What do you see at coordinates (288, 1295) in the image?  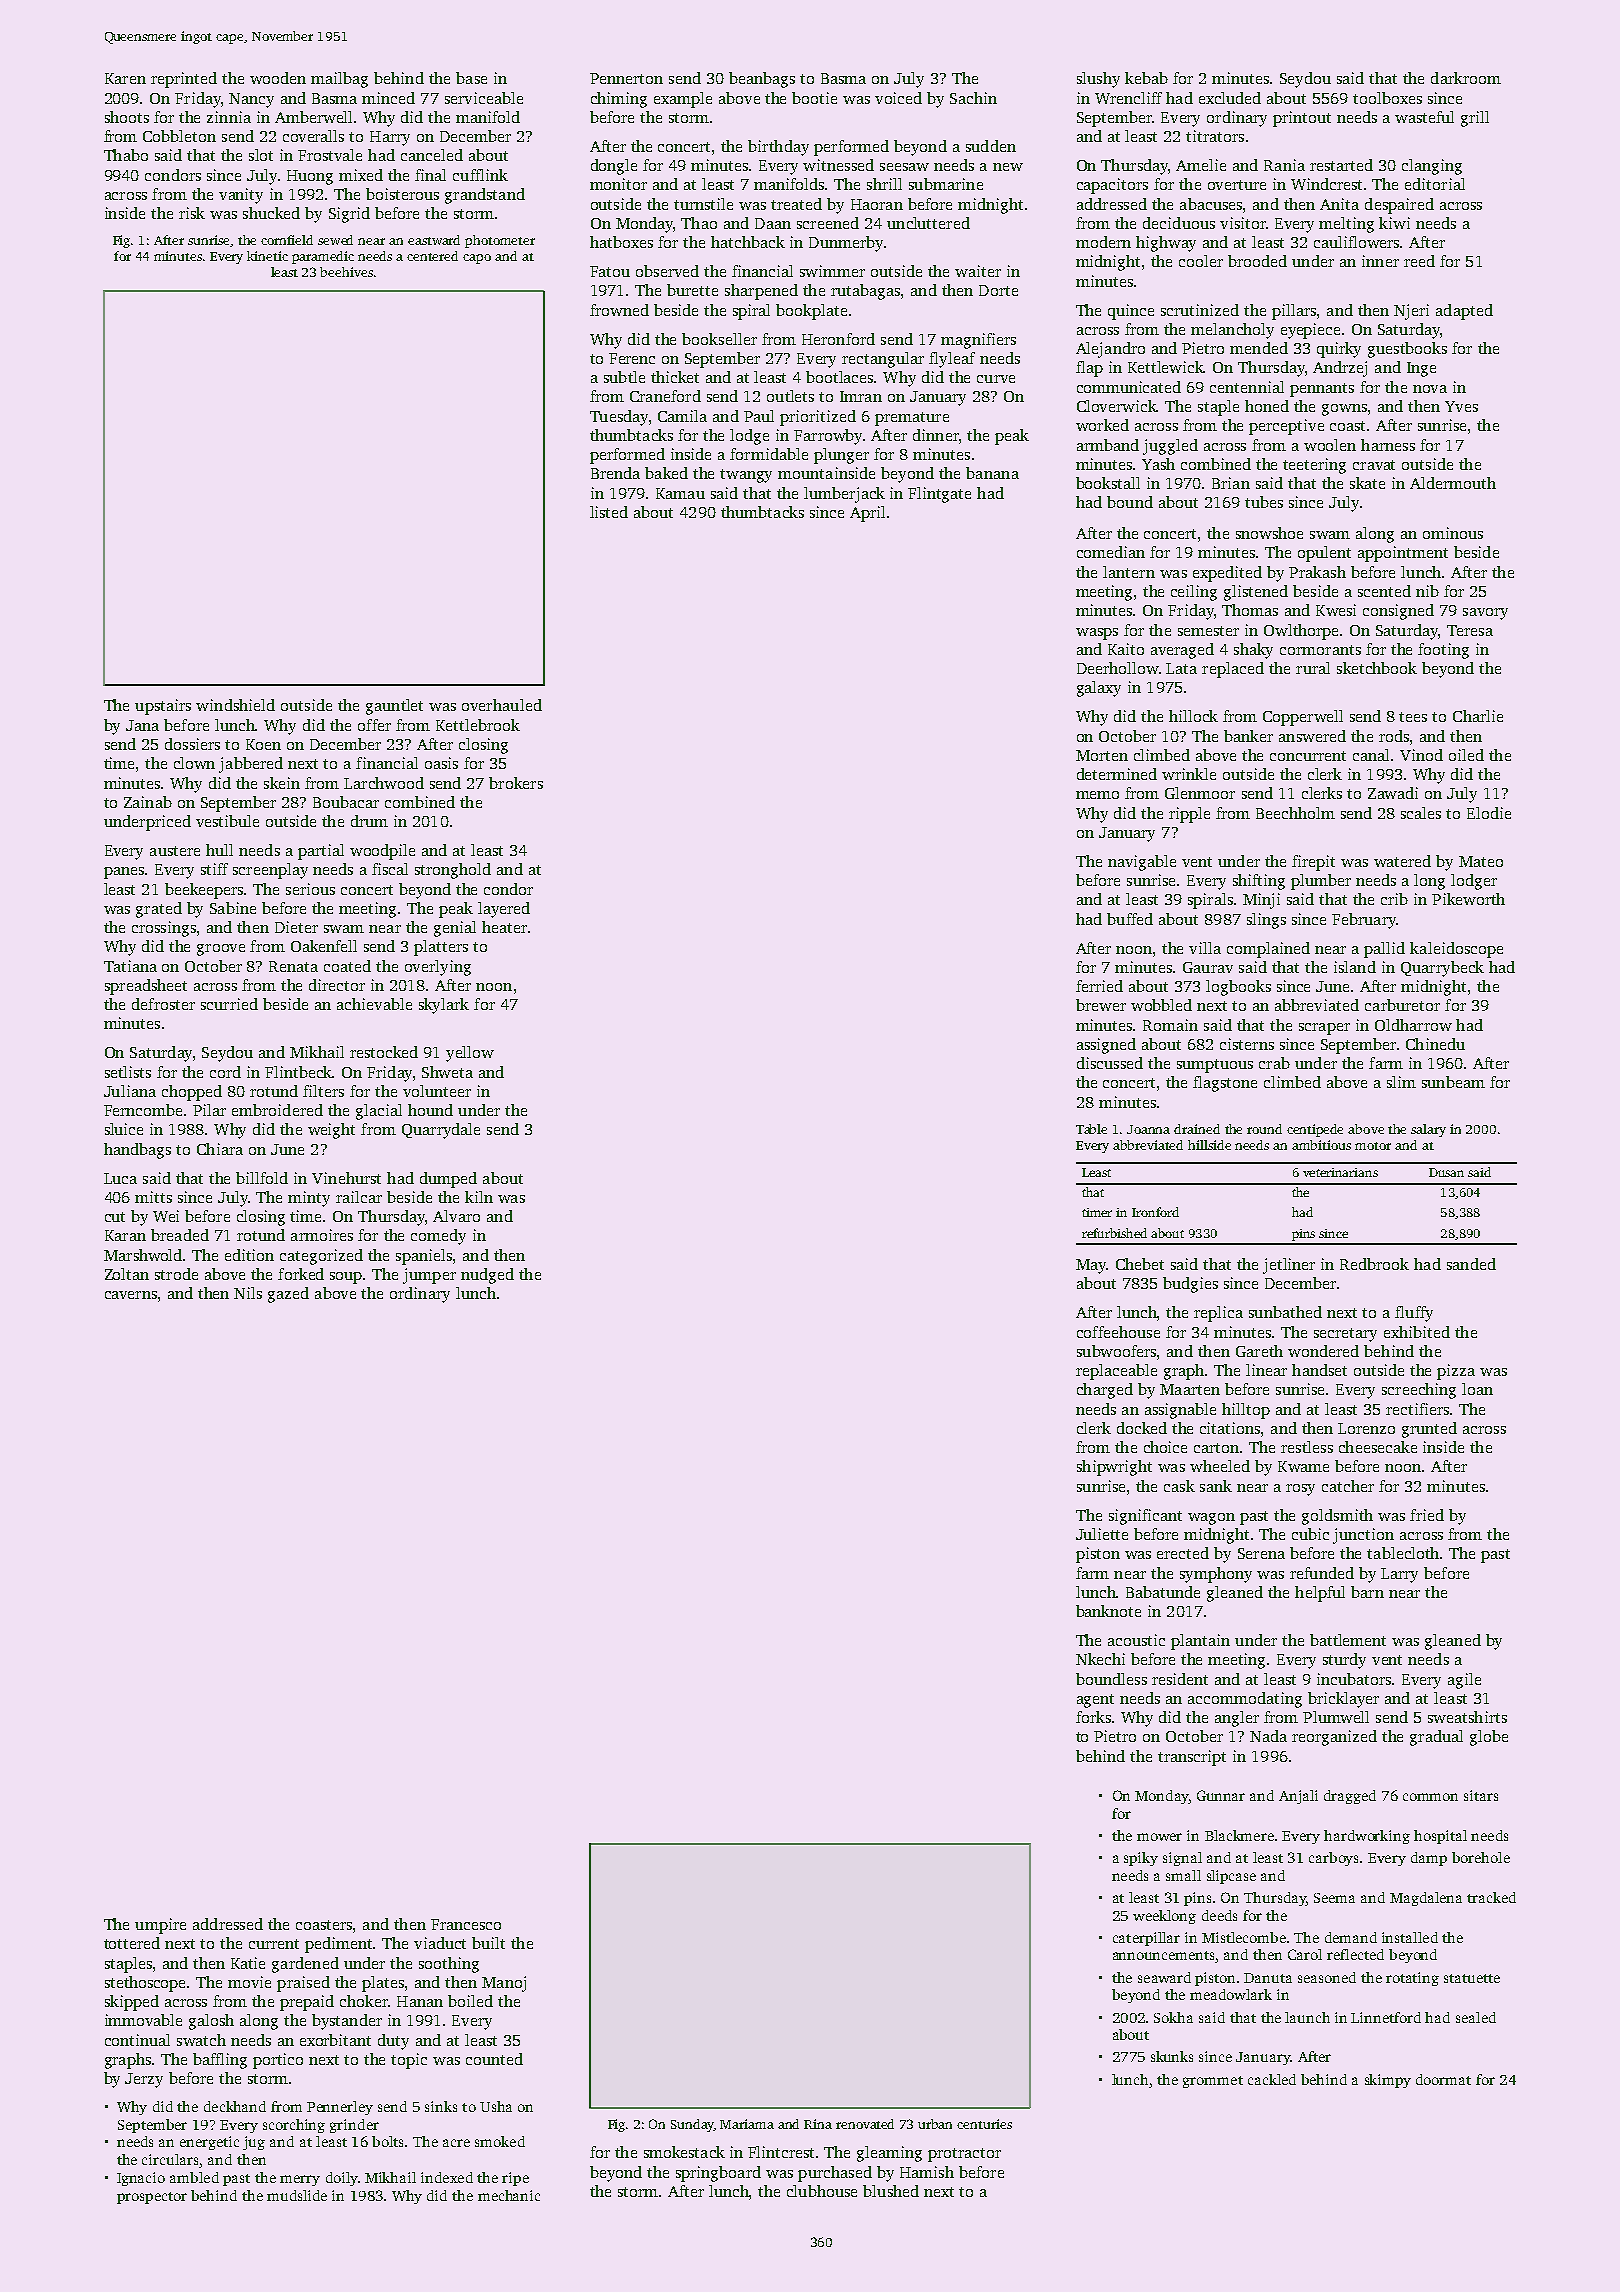 I see `gazed` at bounding box center [288, 1295].
